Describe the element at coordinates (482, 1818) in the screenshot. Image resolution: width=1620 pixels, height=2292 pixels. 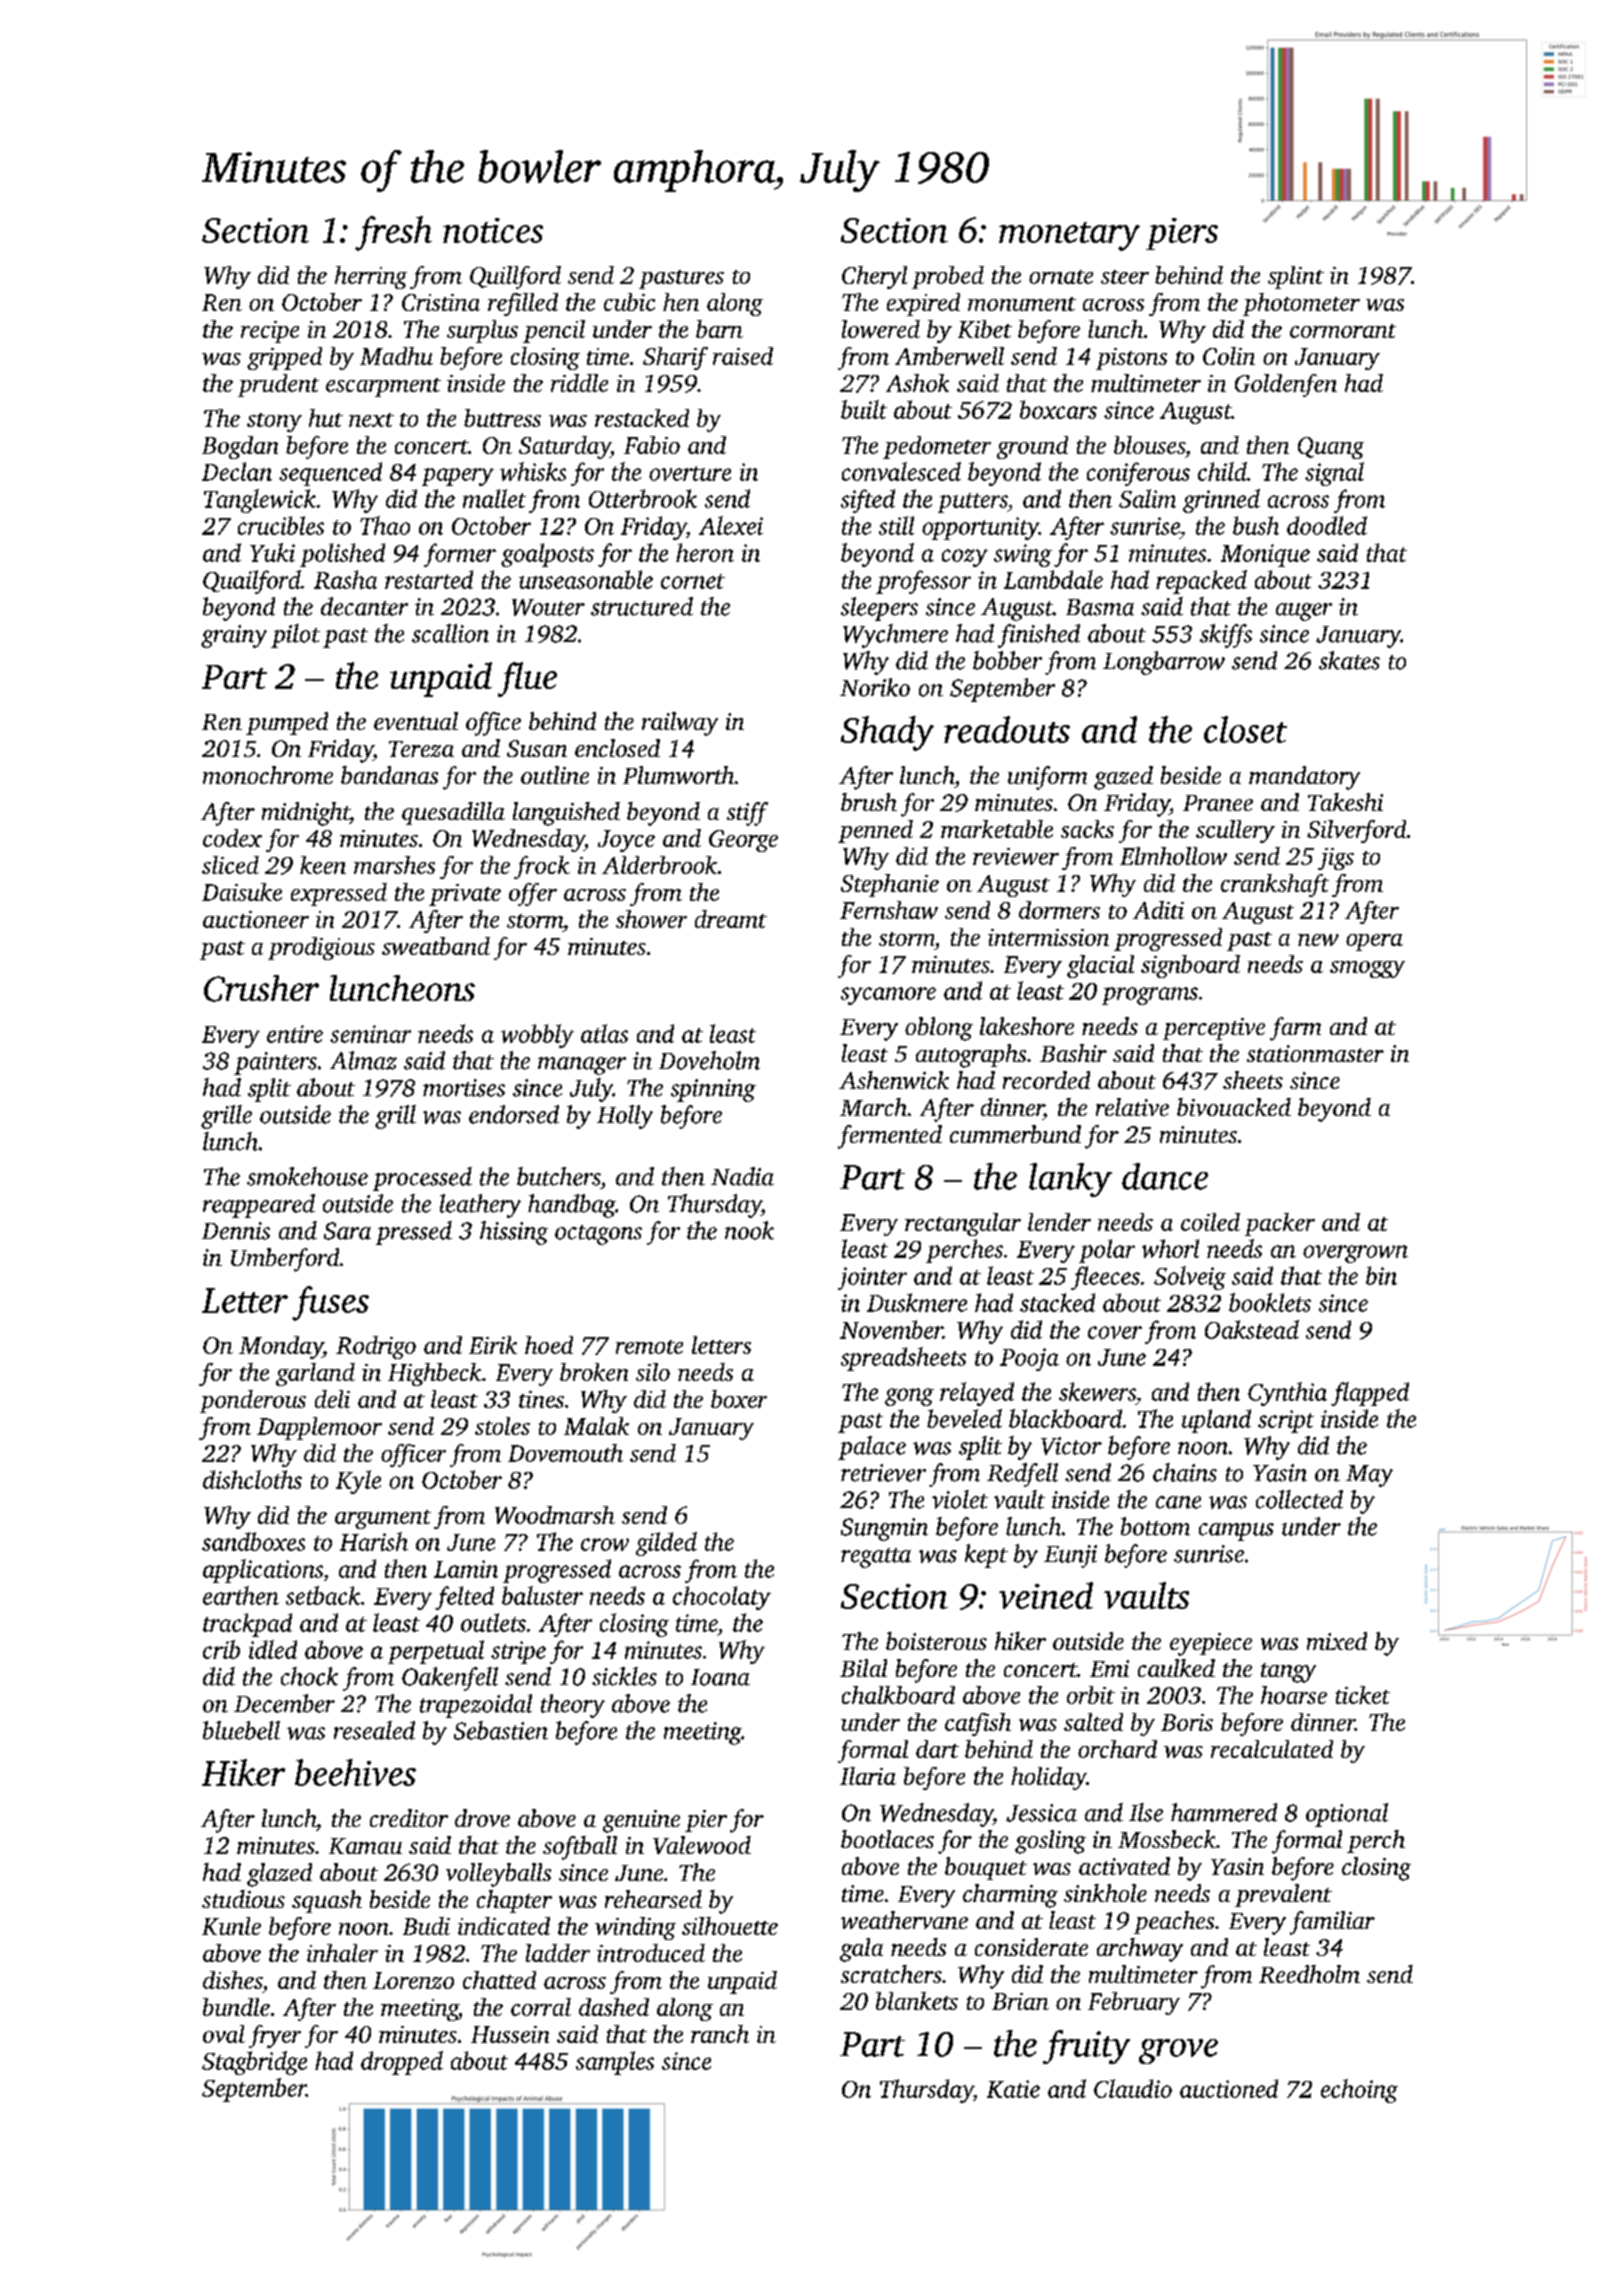
I see `drove` at that location.
